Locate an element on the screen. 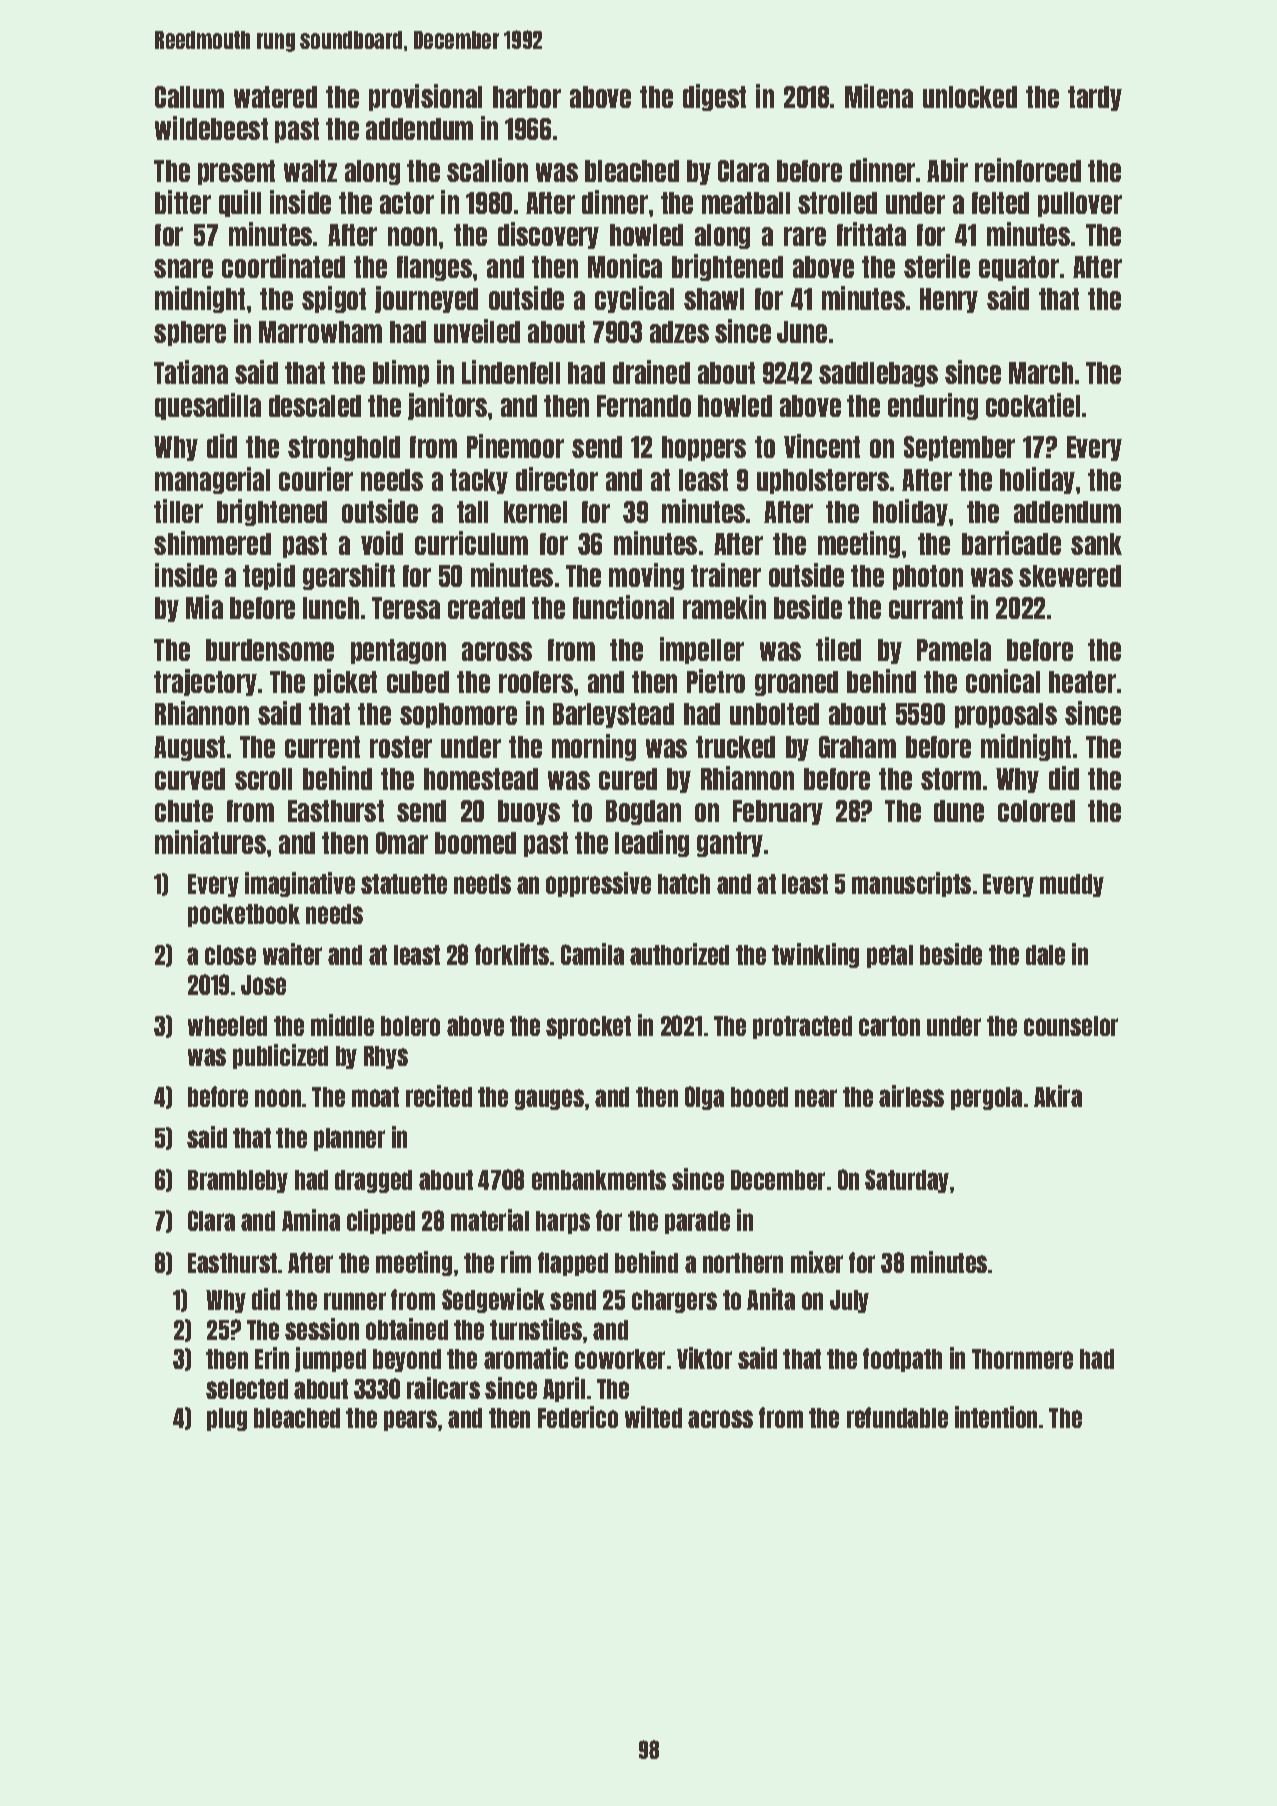  Mia is located at coordinates (204, 607).
